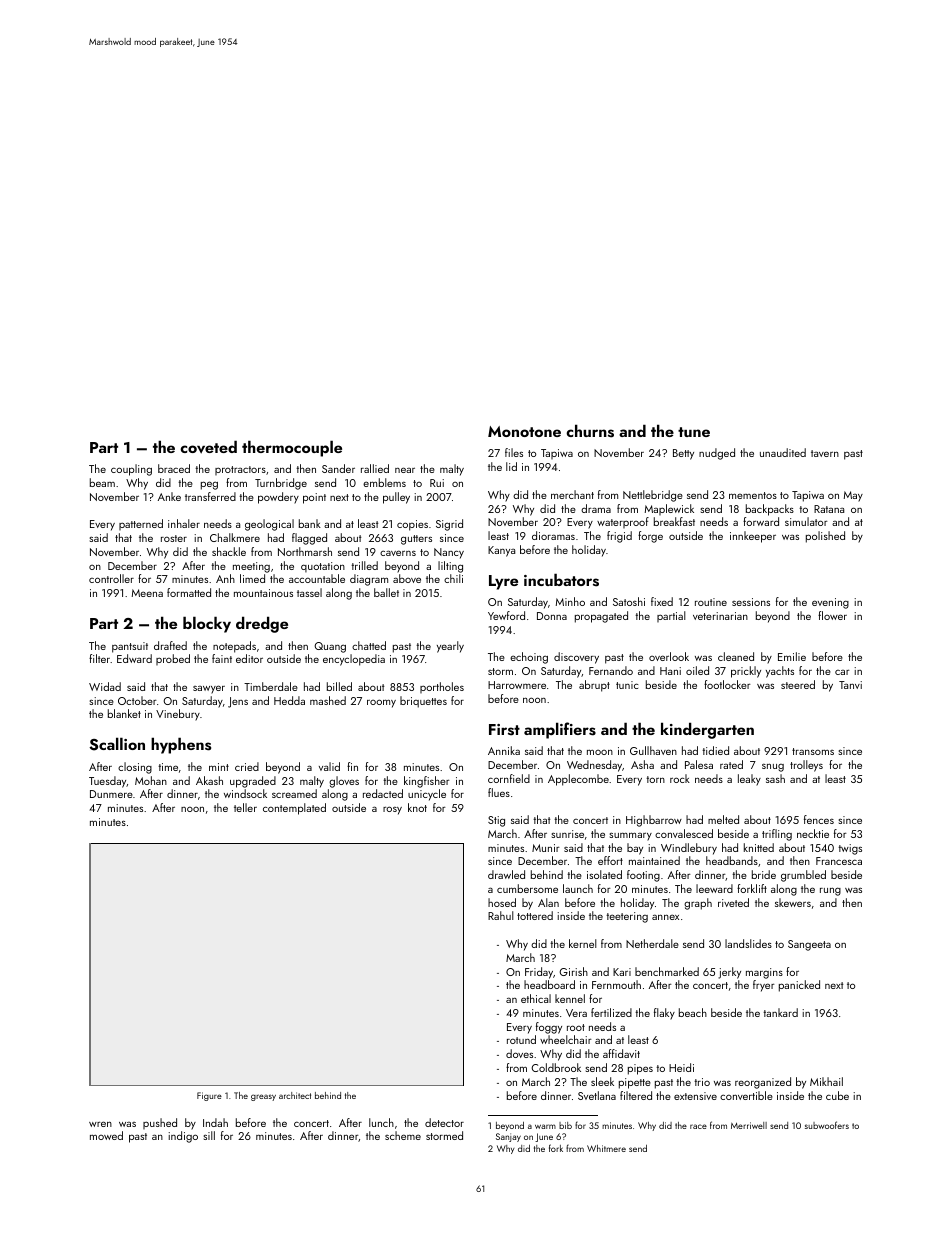  I want to click on faint, so click(222, 658).
